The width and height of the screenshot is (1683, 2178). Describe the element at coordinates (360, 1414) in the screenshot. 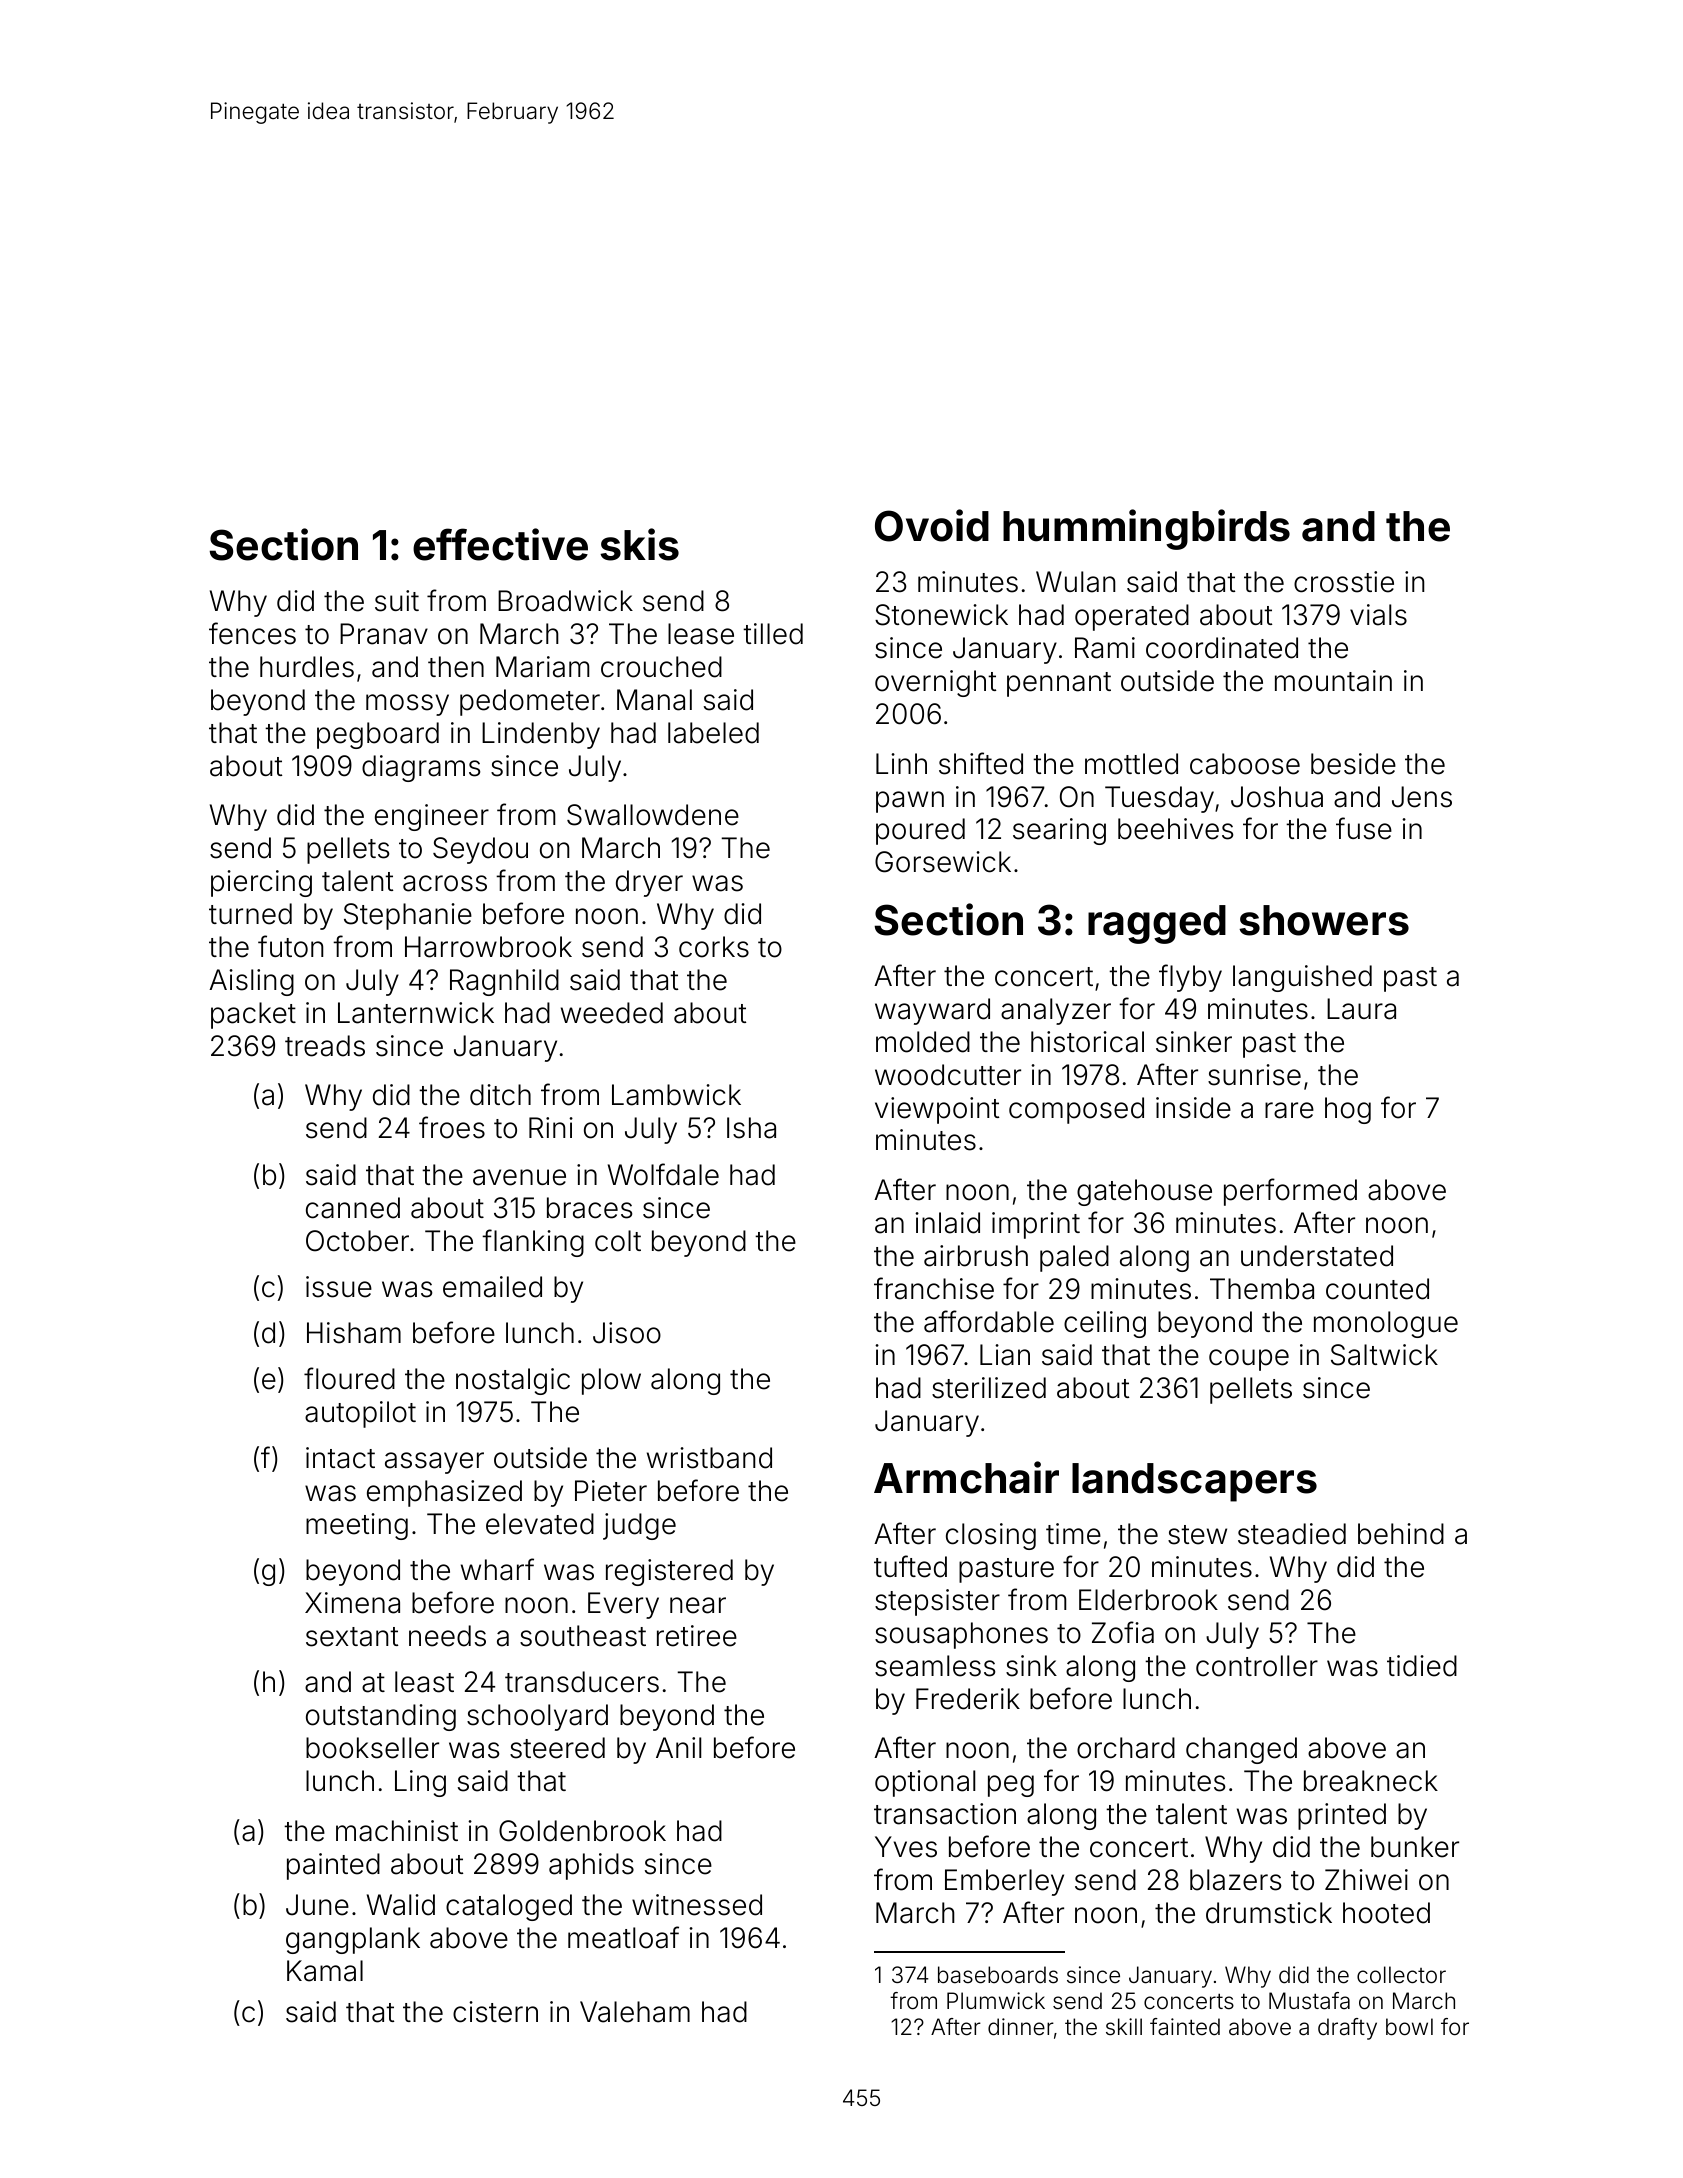

I see `autopilot` at that location.
